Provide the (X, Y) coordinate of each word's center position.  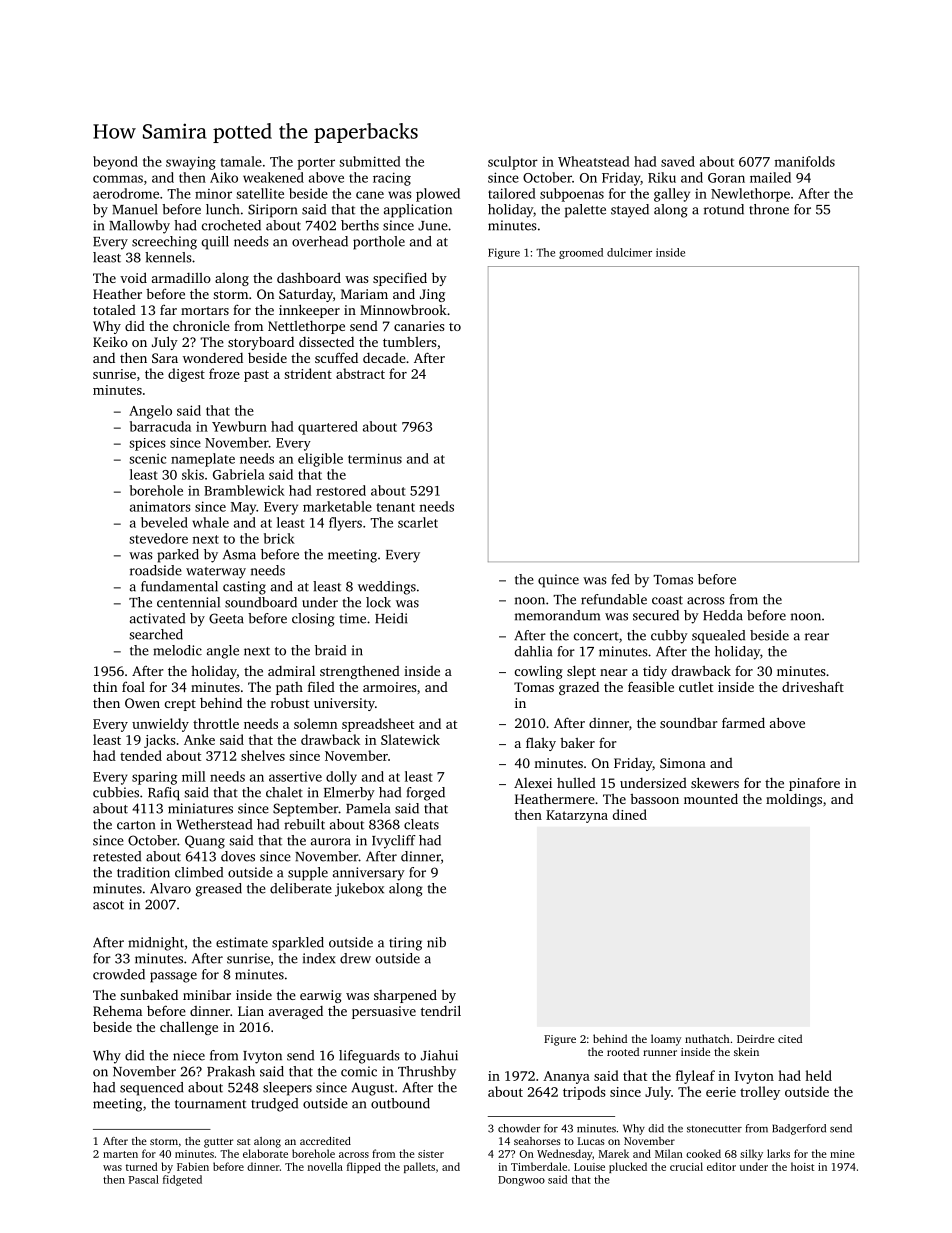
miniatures (200, 808)
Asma (239, 554)
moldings (794, 800)
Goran (726, 178)
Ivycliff (394, 842)
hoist (802, 1166)
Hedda (723, 615)
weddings (387, 588)
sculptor (513, 163)
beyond (115, 163)
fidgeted (182, 1180)
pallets (419, 1167)
